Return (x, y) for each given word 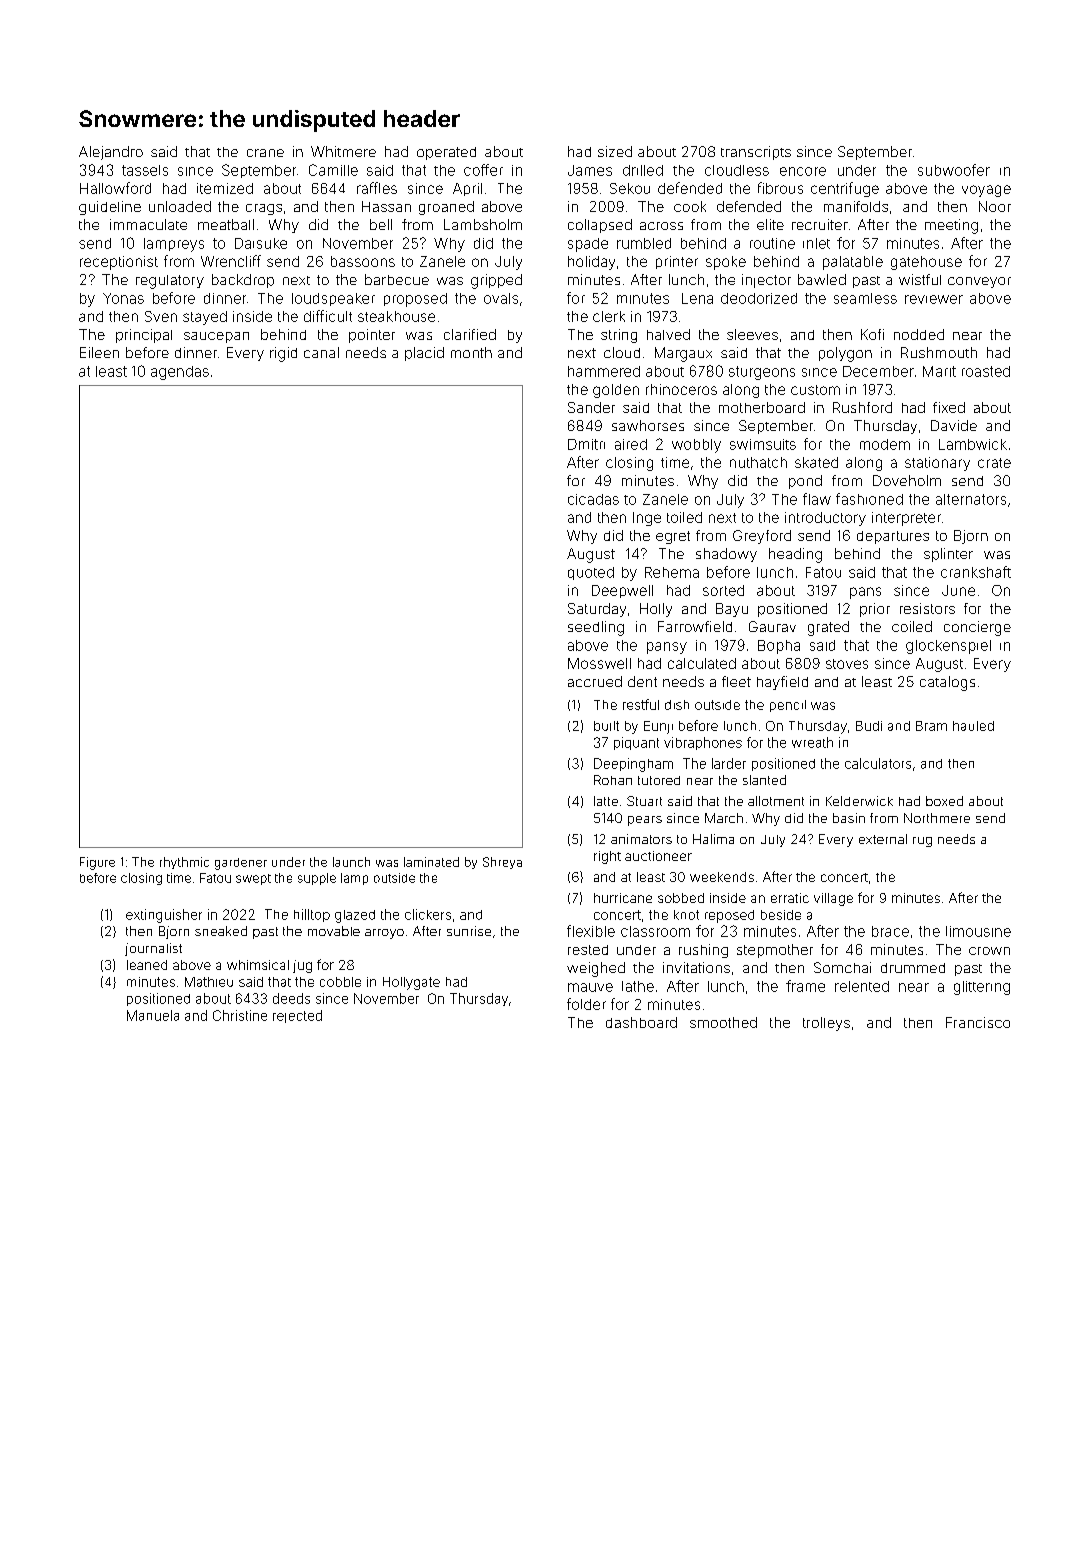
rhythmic (184, 863)
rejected (297, 1016)
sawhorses (648, 425)
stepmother (775, 951)
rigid (283, 354)
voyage (986, 191)
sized (615, 151)
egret (673, 537)
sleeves (752, 334)
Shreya (502, 863)
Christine (240, 1015)
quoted (591, 573)
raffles (377, 188)
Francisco (978, 1022)
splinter (948, 555)
